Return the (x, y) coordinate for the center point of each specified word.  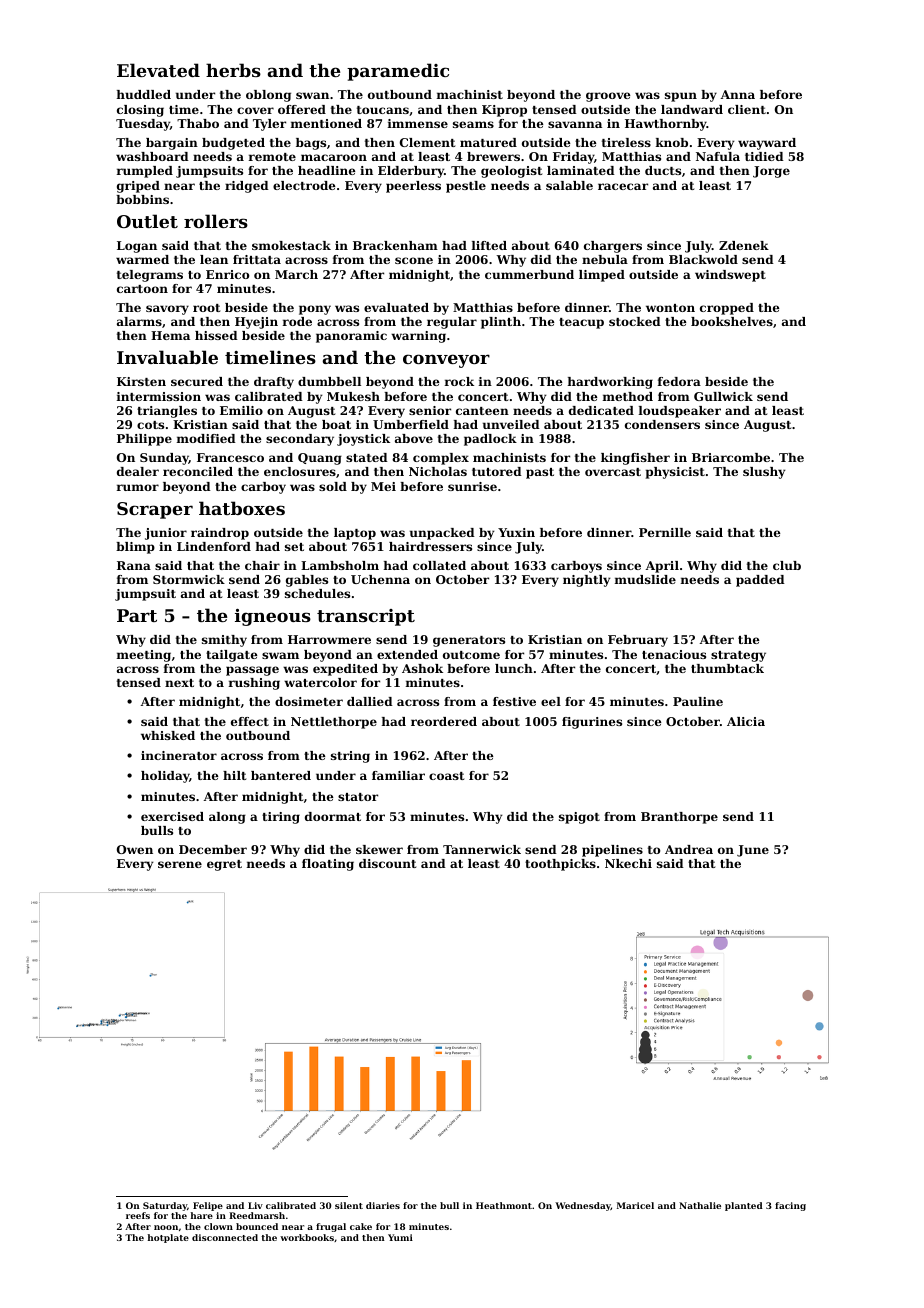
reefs (138, 1215)
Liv (255, 1205)
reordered (444, 721)
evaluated (396, 307)
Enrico (227, 274)
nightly (586, 581)
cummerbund (529, 274)
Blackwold (703, 259)
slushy (764, 473)
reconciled (198, 471)
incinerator (179, 755)
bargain (172, 144)
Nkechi (628, 863)
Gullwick (723, 396)
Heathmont (504, 1205)
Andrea (689, 849)
